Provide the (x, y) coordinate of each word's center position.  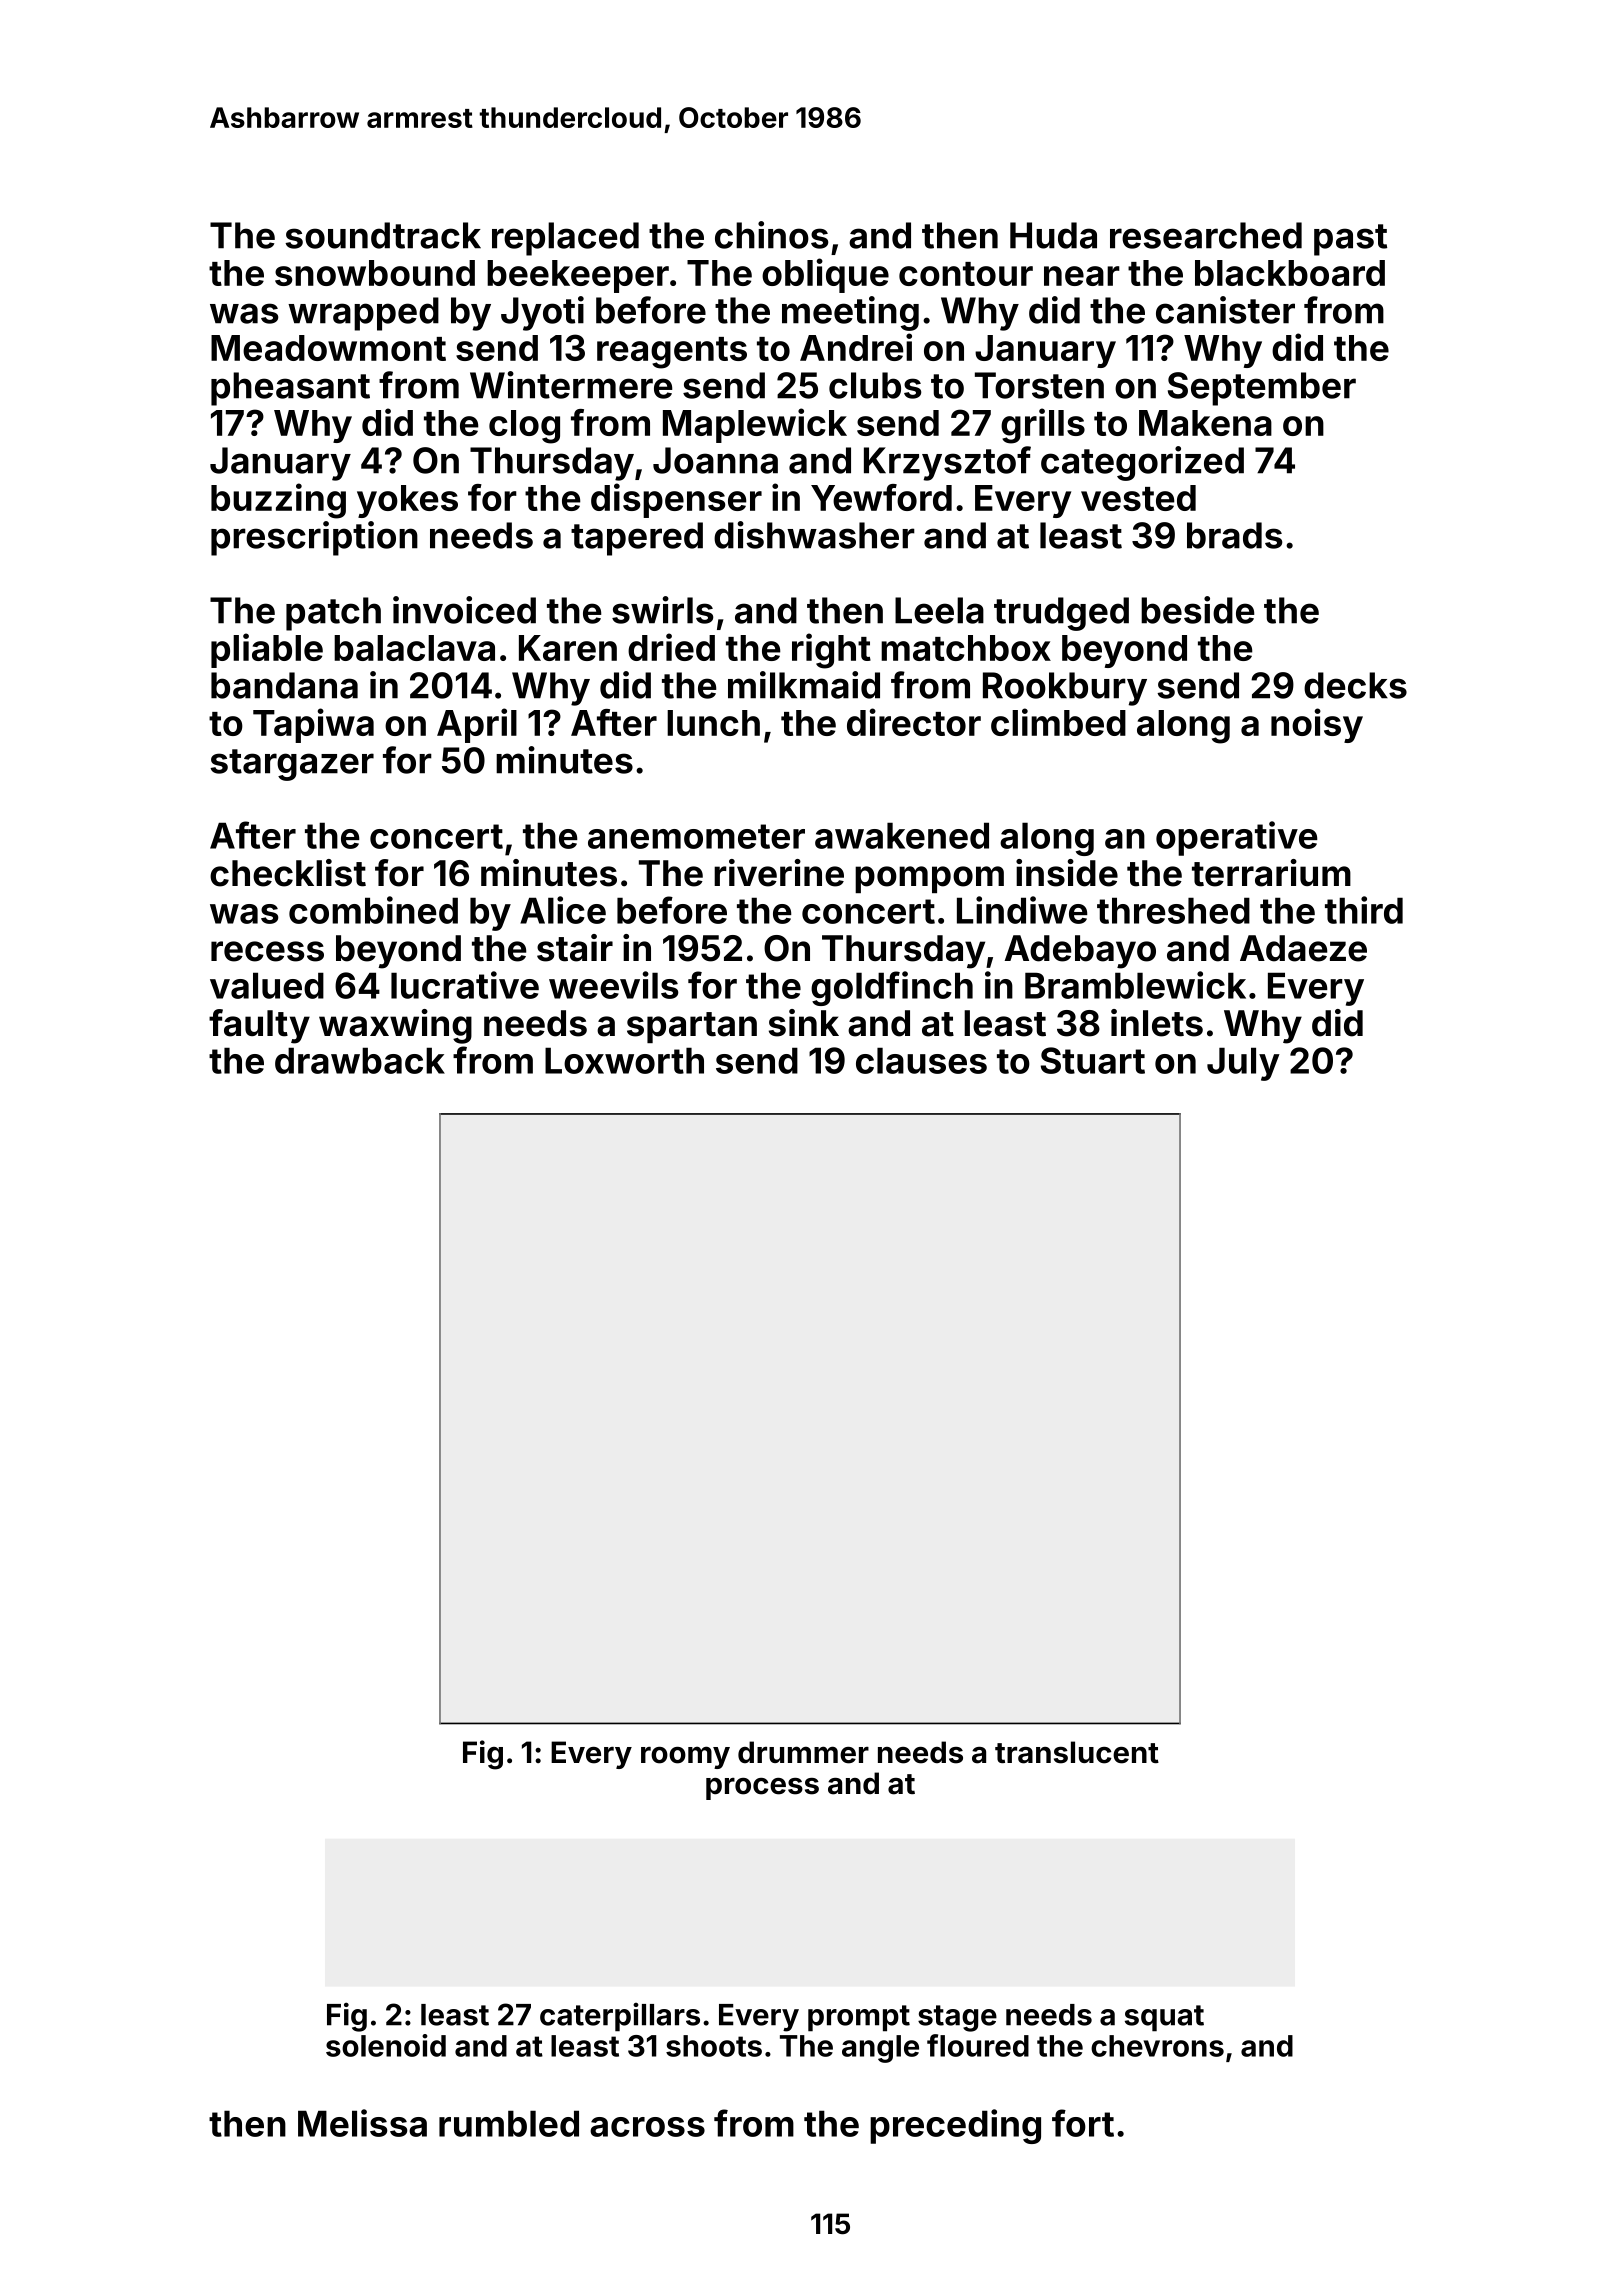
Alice (563, 910)
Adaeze (1303, 948)
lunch (713, 723)
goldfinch (892, 988)
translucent (1077, 1752)
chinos (772, 235)
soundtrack (383, 235)
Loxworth (624, 1060)
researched (1206, 235)
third (1364, 910)
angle (880, 2049)
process (762, 1789)
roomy (685, 1757)
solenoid (386, 2045)
